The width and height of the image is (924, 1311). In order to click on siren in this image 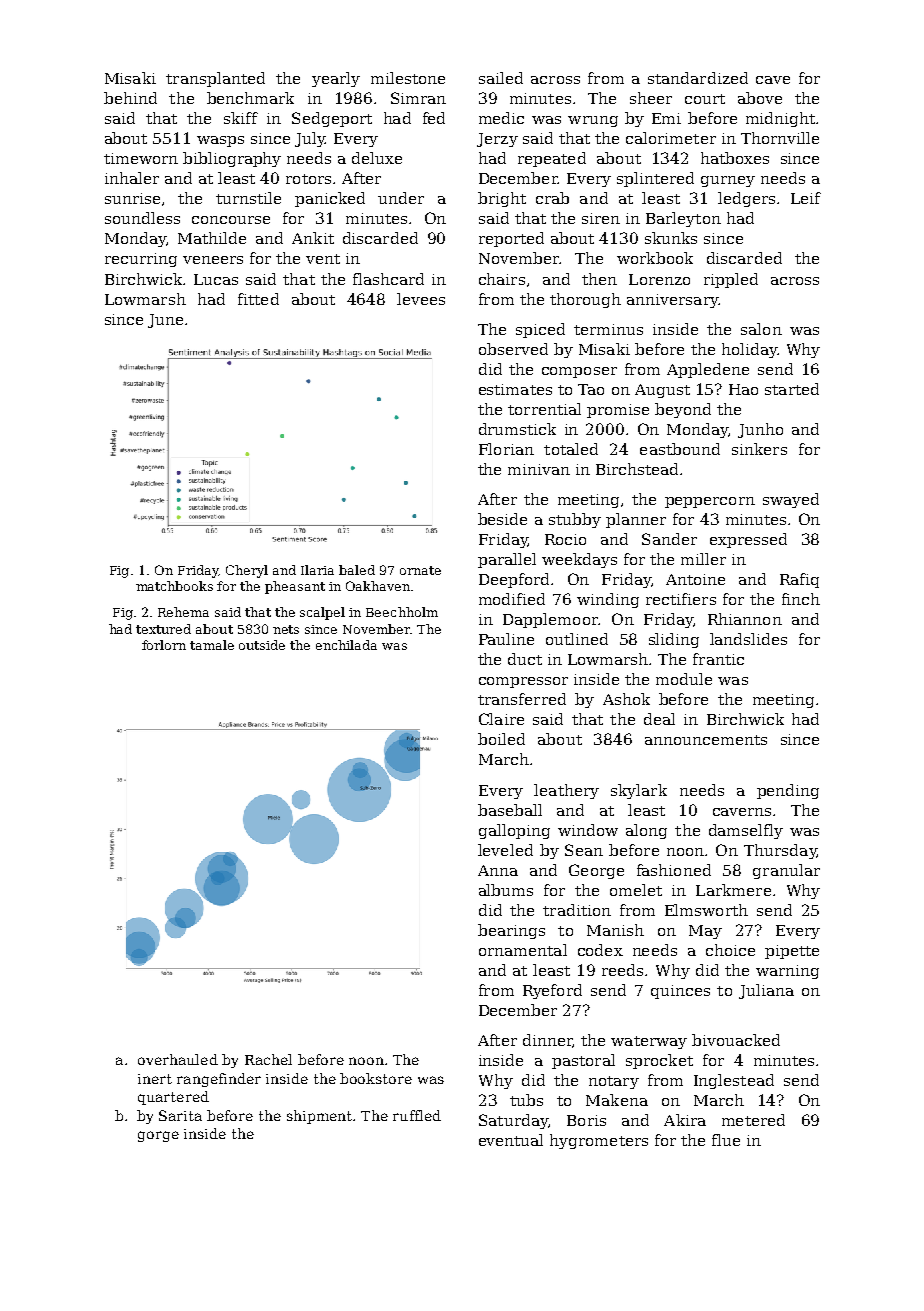, I will do `click(601, 218)`.
